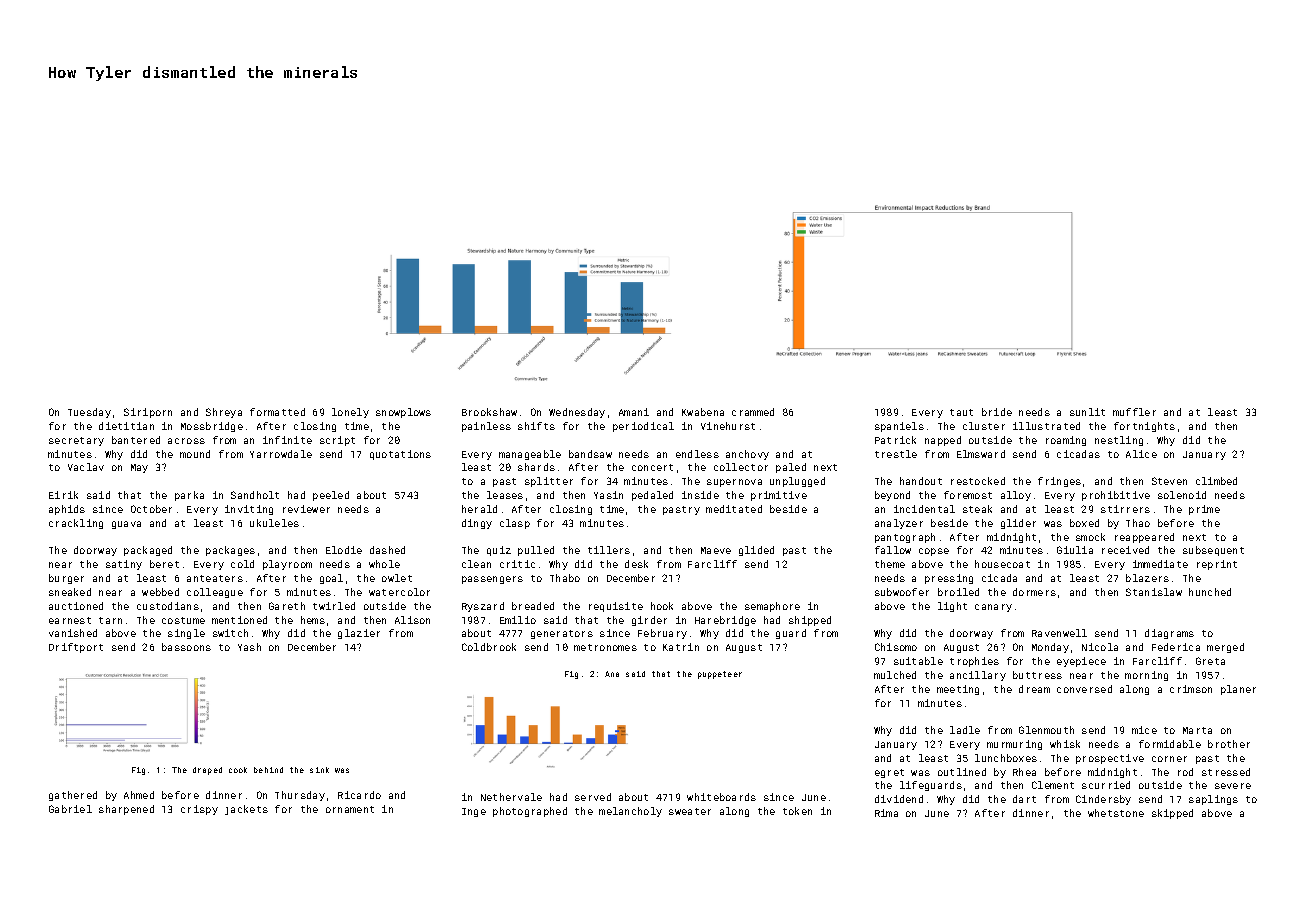 Image resolution: width=1308 pixels, height=924 pixels. Describe the element at coordinates (753, 412) in the image. I see `crammed` at that location.
